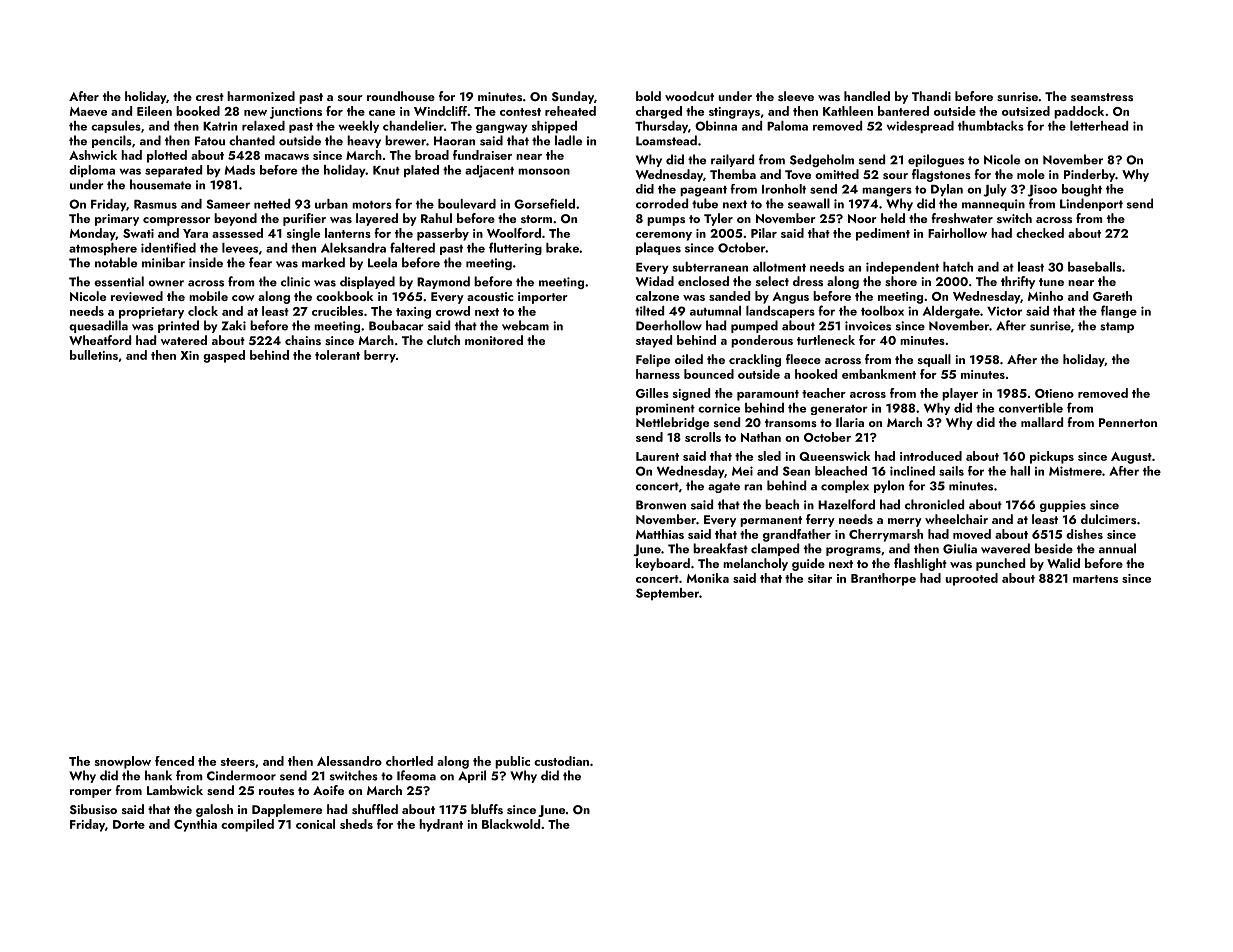  I want to click on seamstress, so click(1102, 97).
